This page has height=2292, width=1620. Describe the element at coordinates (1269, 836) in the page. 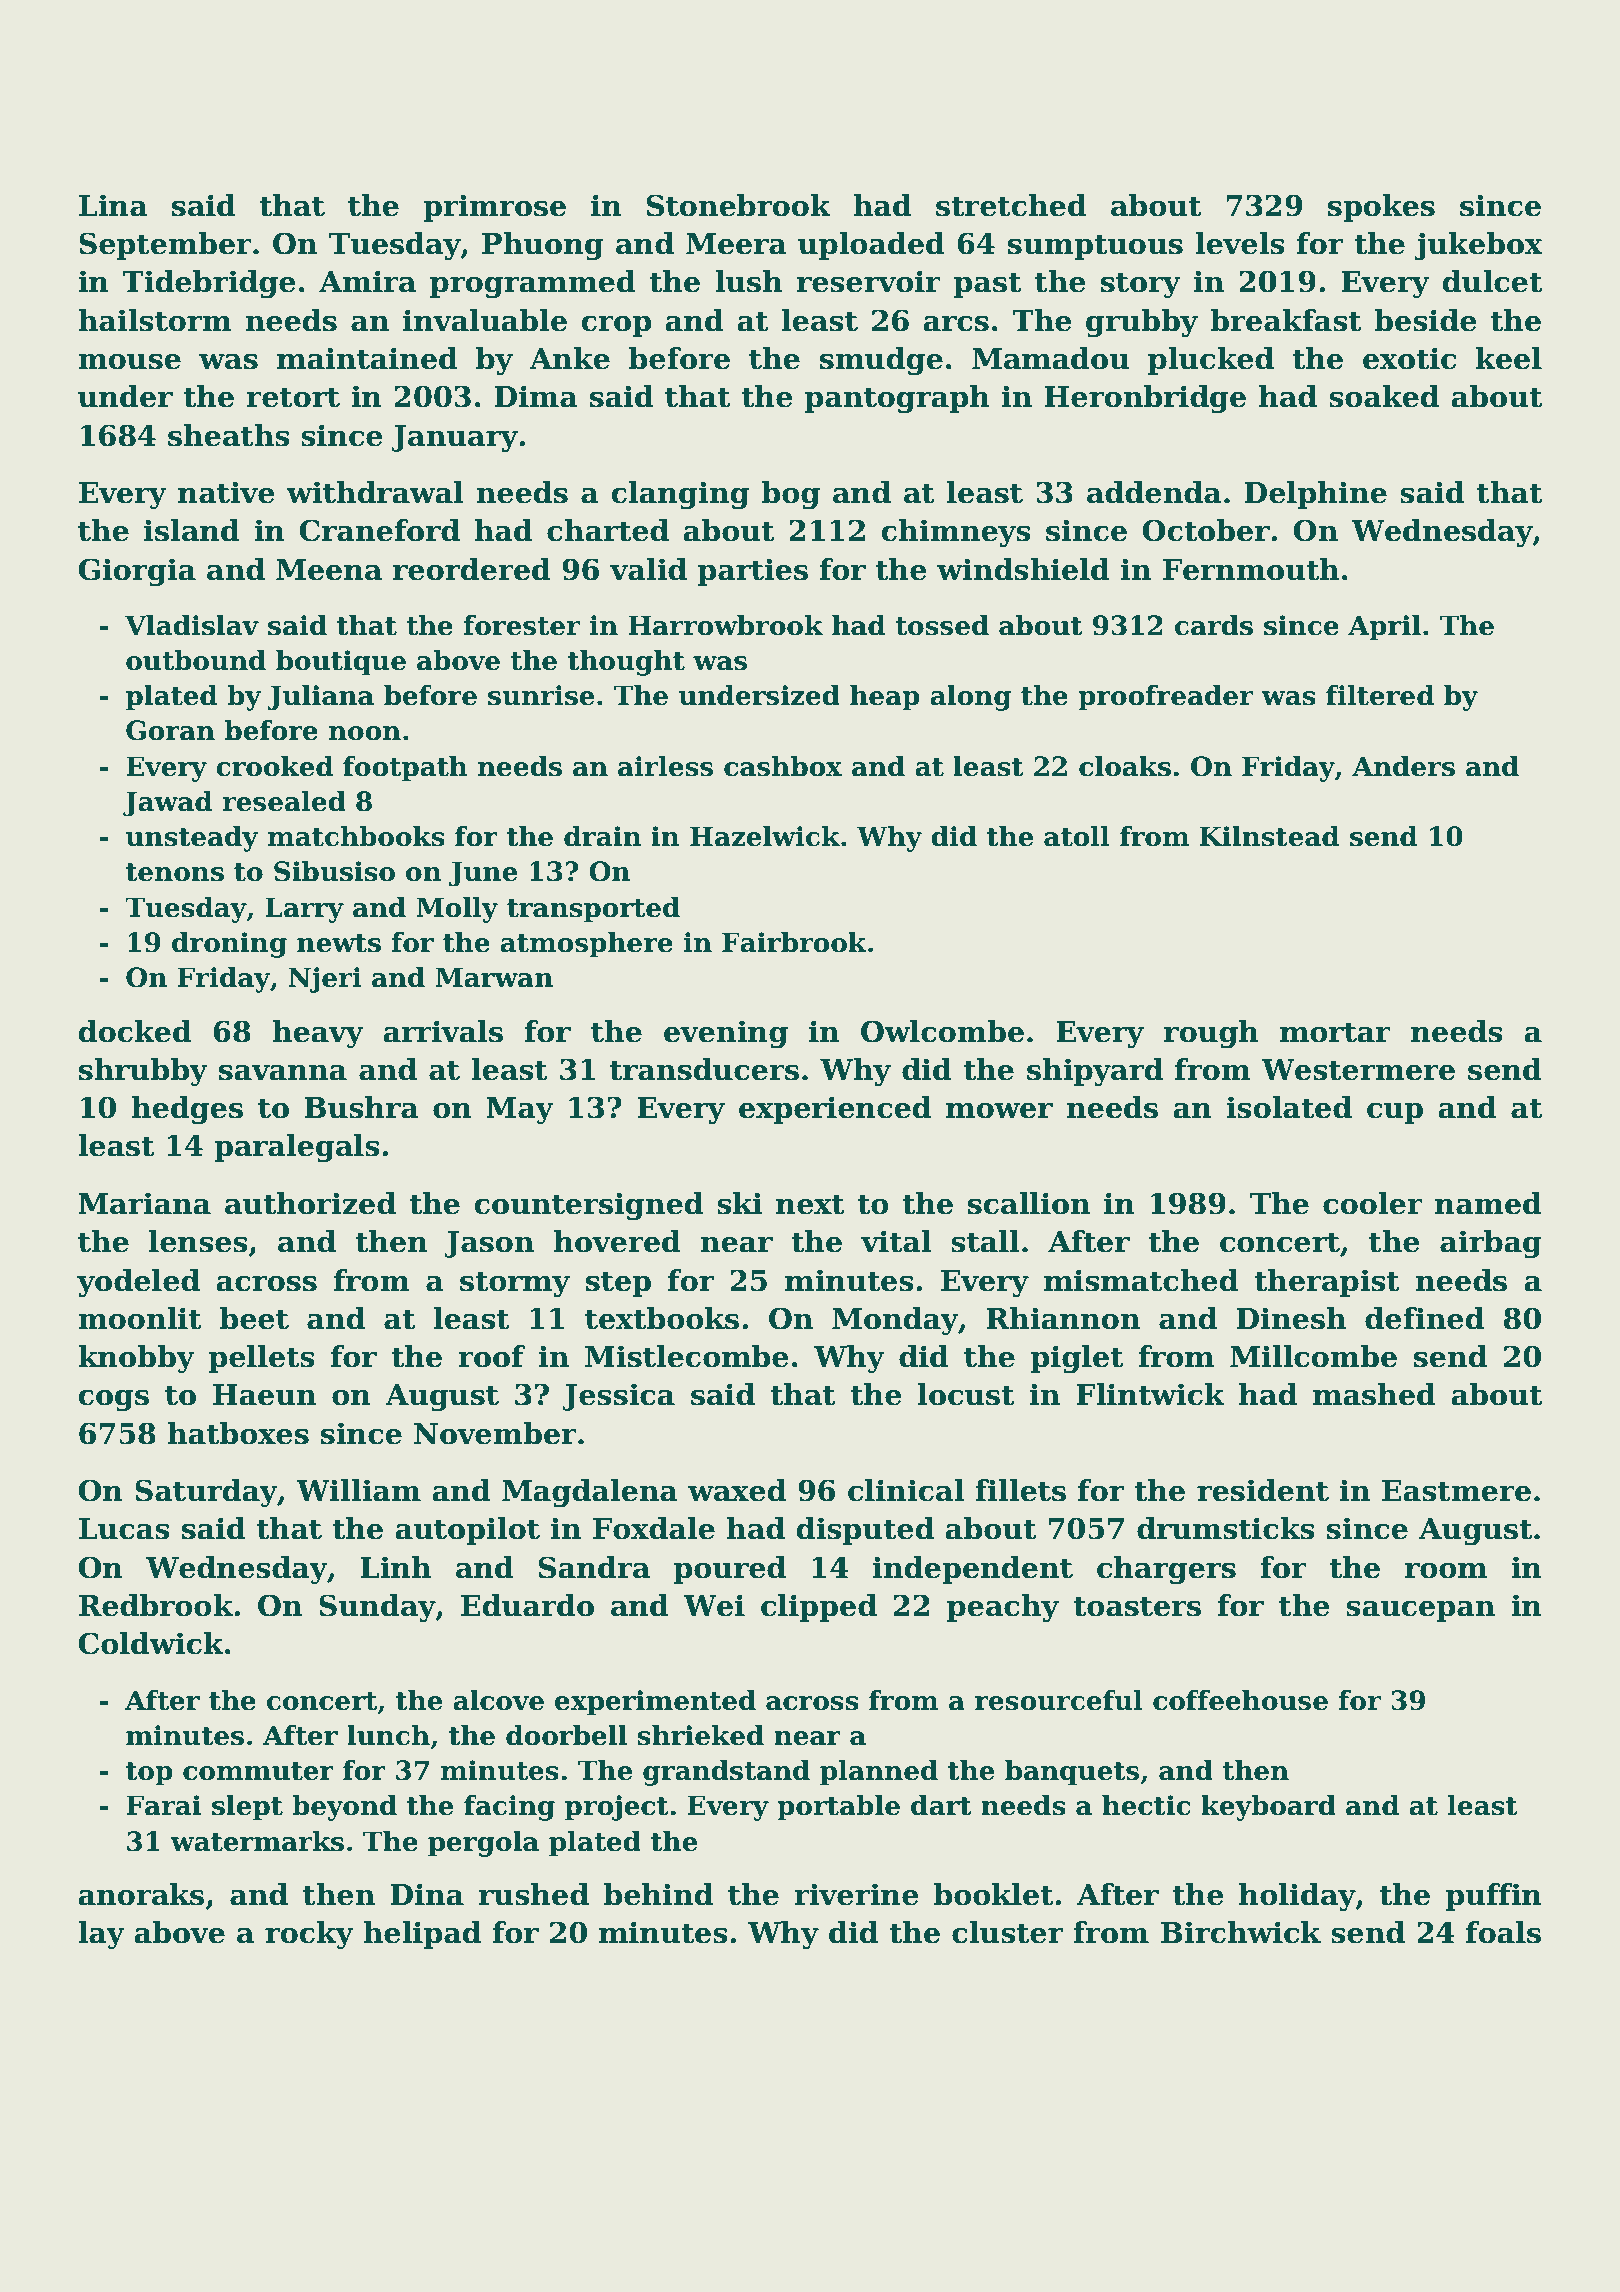

I see `Kilnstead` at that location.
